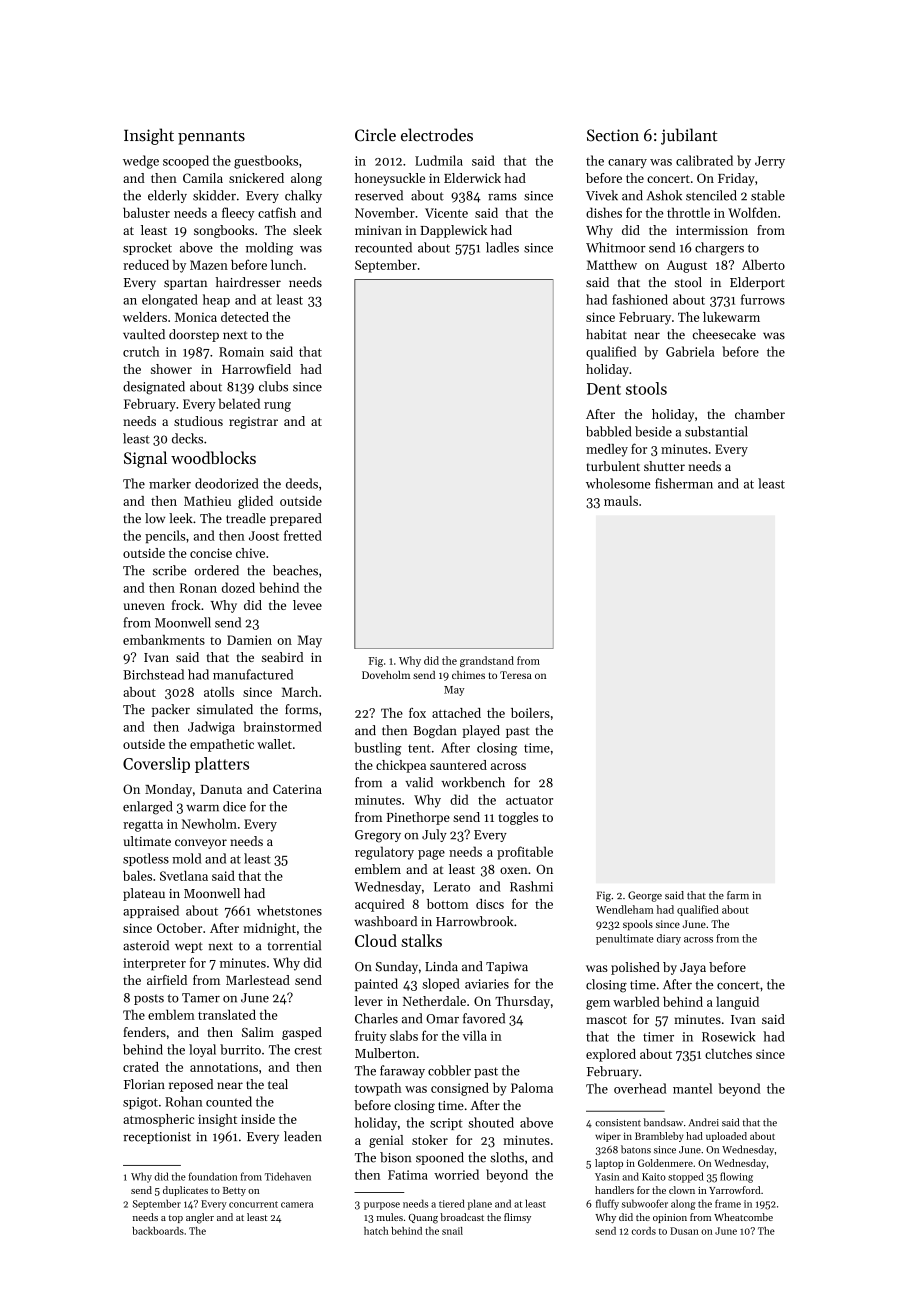 The image size is (908, 1316). What do you see at coordinates (248, 282) in the document?
I see `hairdresser` at bounding box center [248, 282].
